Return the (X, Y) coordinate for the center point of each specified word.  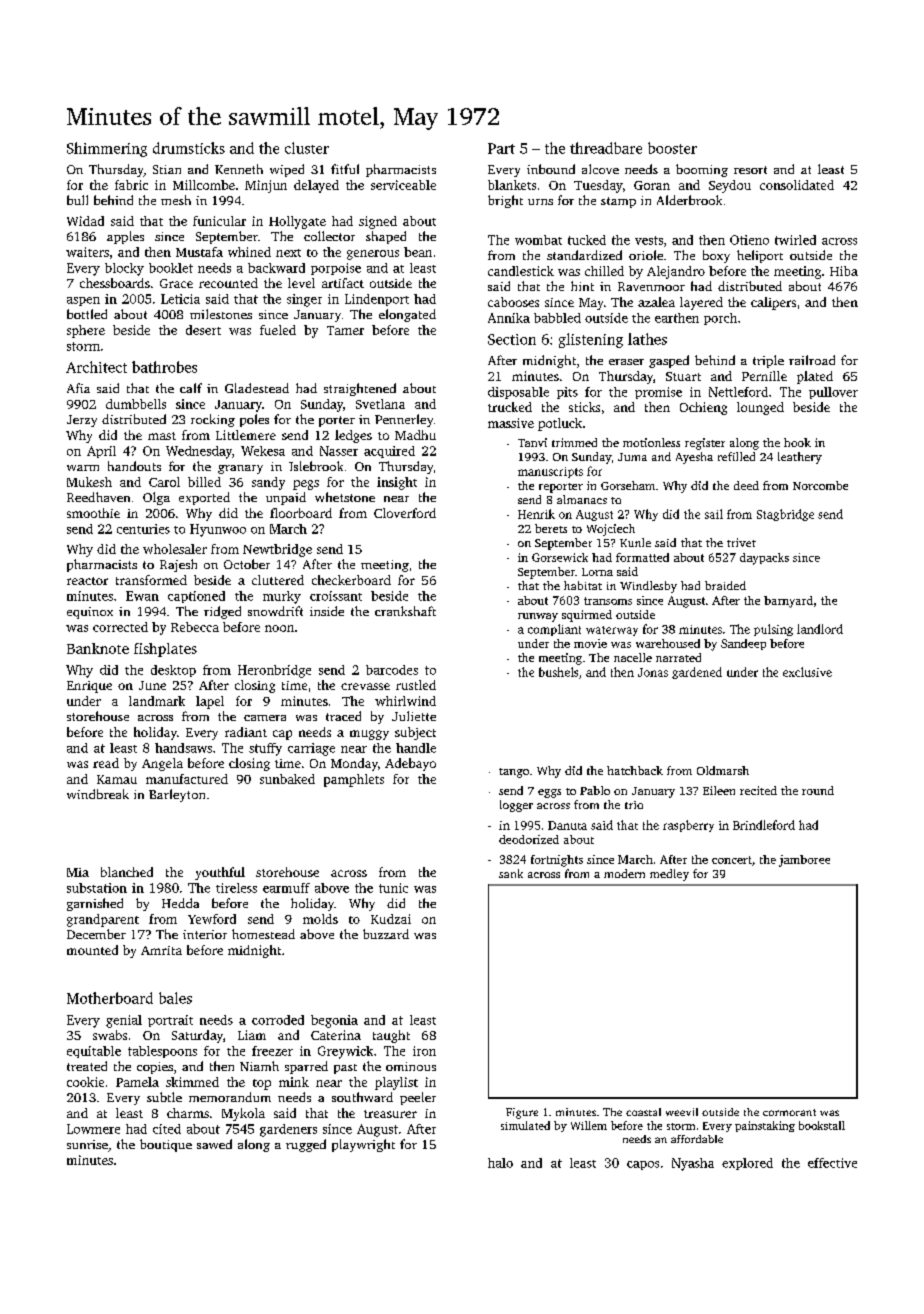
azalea (656, 302)
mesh (176, 200)
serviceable (403, 185)
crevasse (365, 686)
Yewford (212, 919)
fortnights (557, 861)
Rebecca (195, 627)
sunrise (87, 1144)
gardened (697, 673)
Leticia (180, 299)
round (818, 790)
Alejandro (676, 272)
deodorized (529, 839)
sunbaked (287, 779)
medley (669, 875)
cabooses (513, 302)
